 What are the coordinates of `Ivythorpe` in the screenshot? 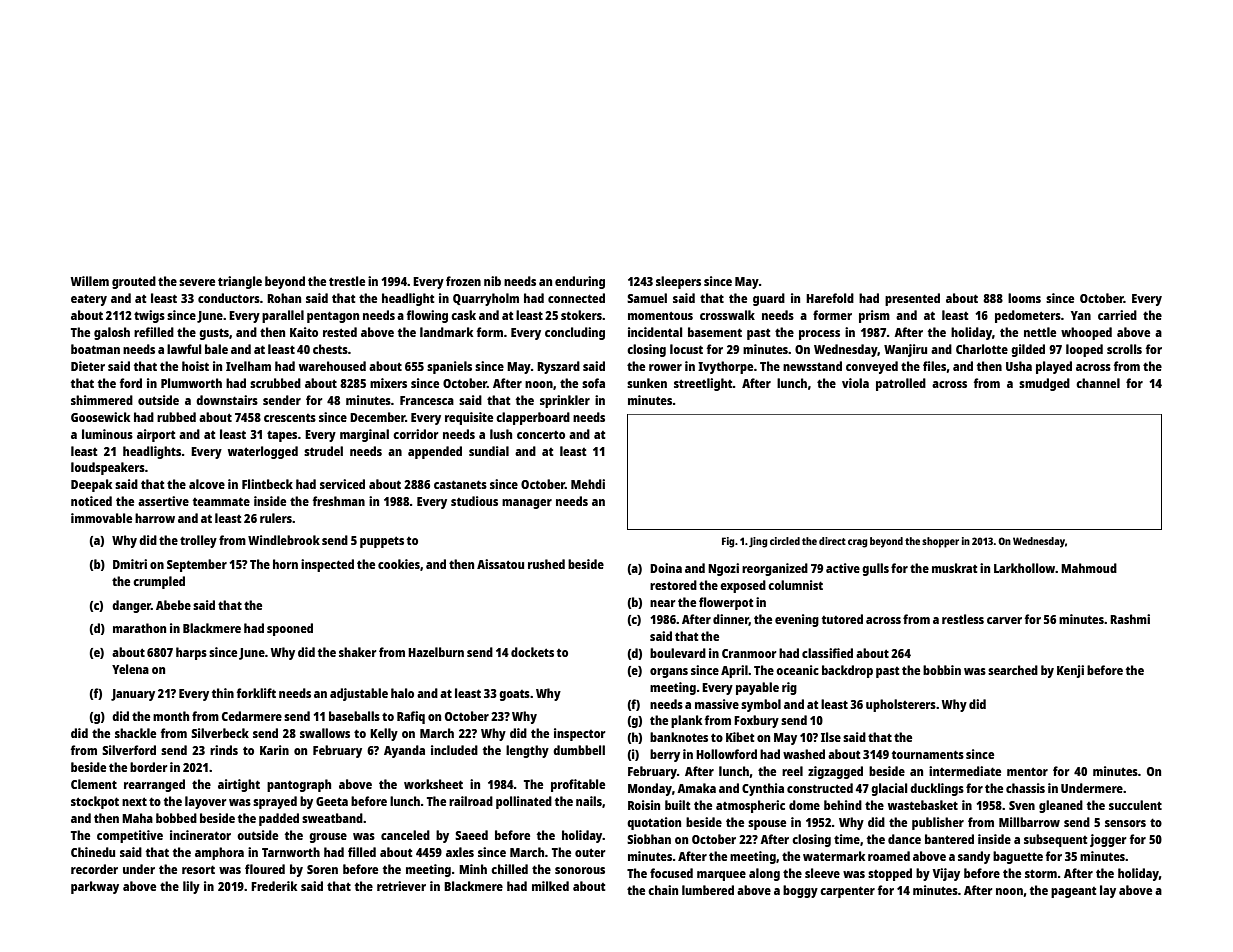 It's located at (725, 367).
